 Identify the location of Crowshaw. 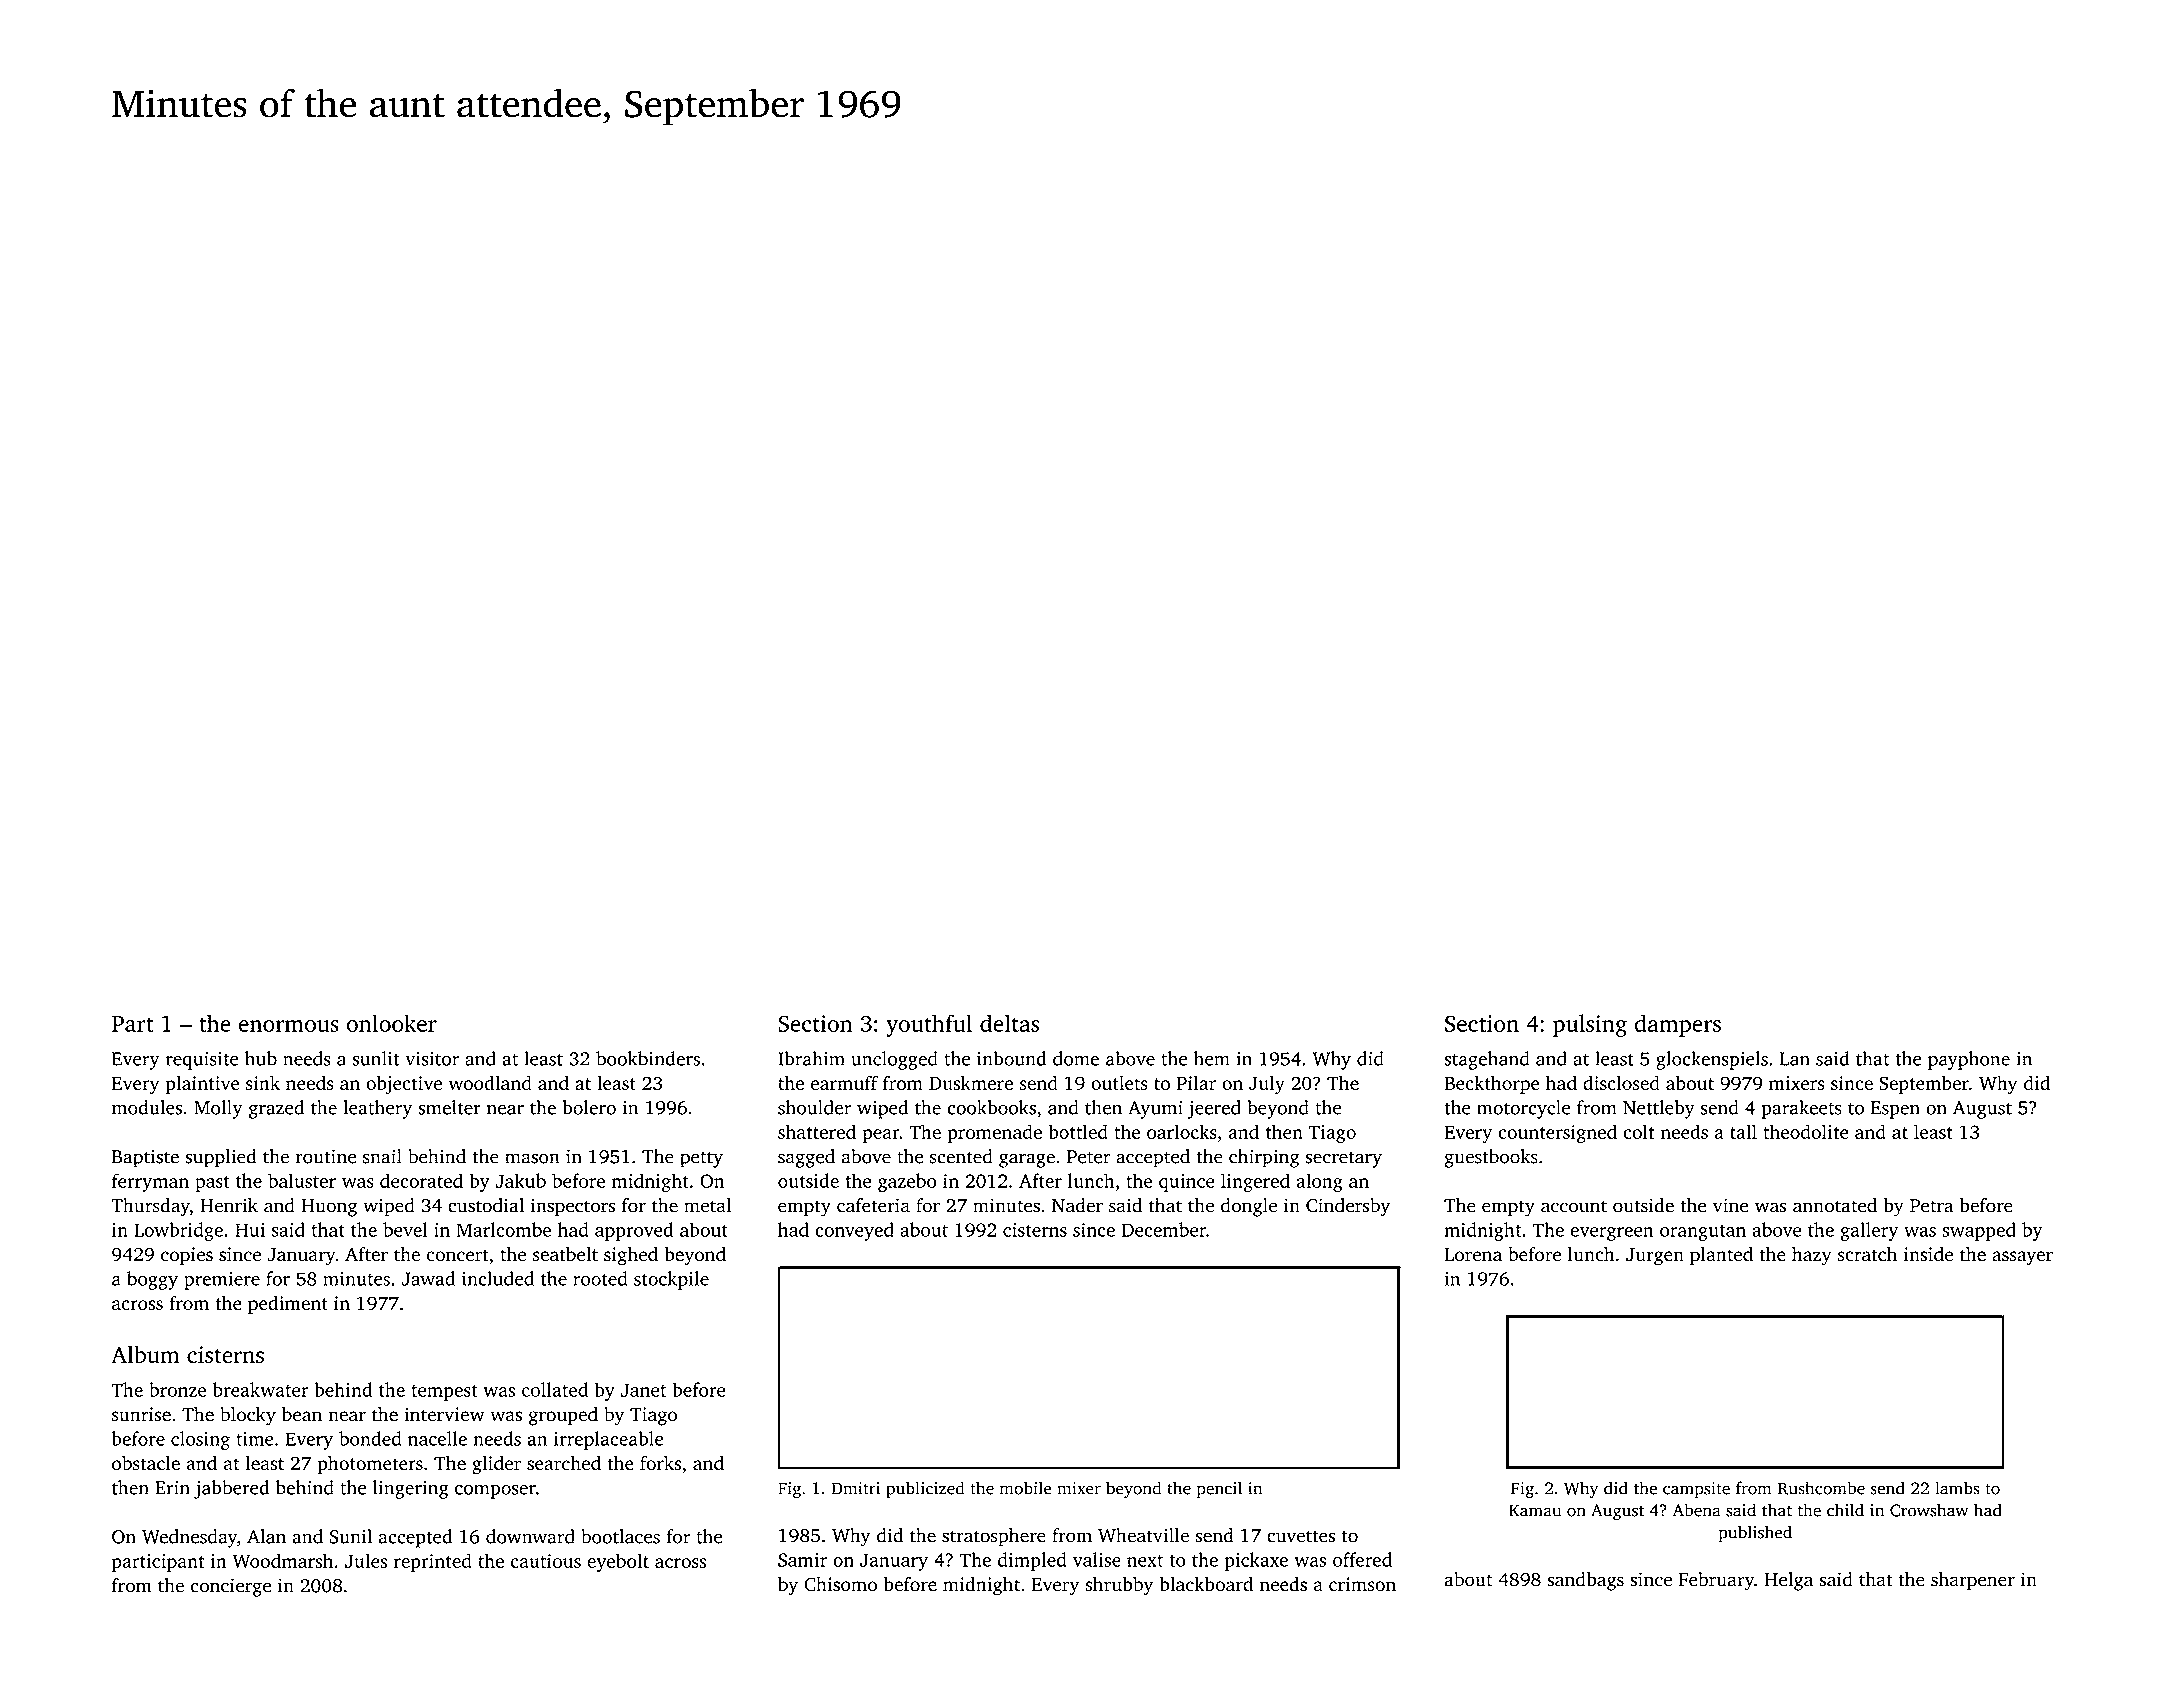
(1929, 1510).
